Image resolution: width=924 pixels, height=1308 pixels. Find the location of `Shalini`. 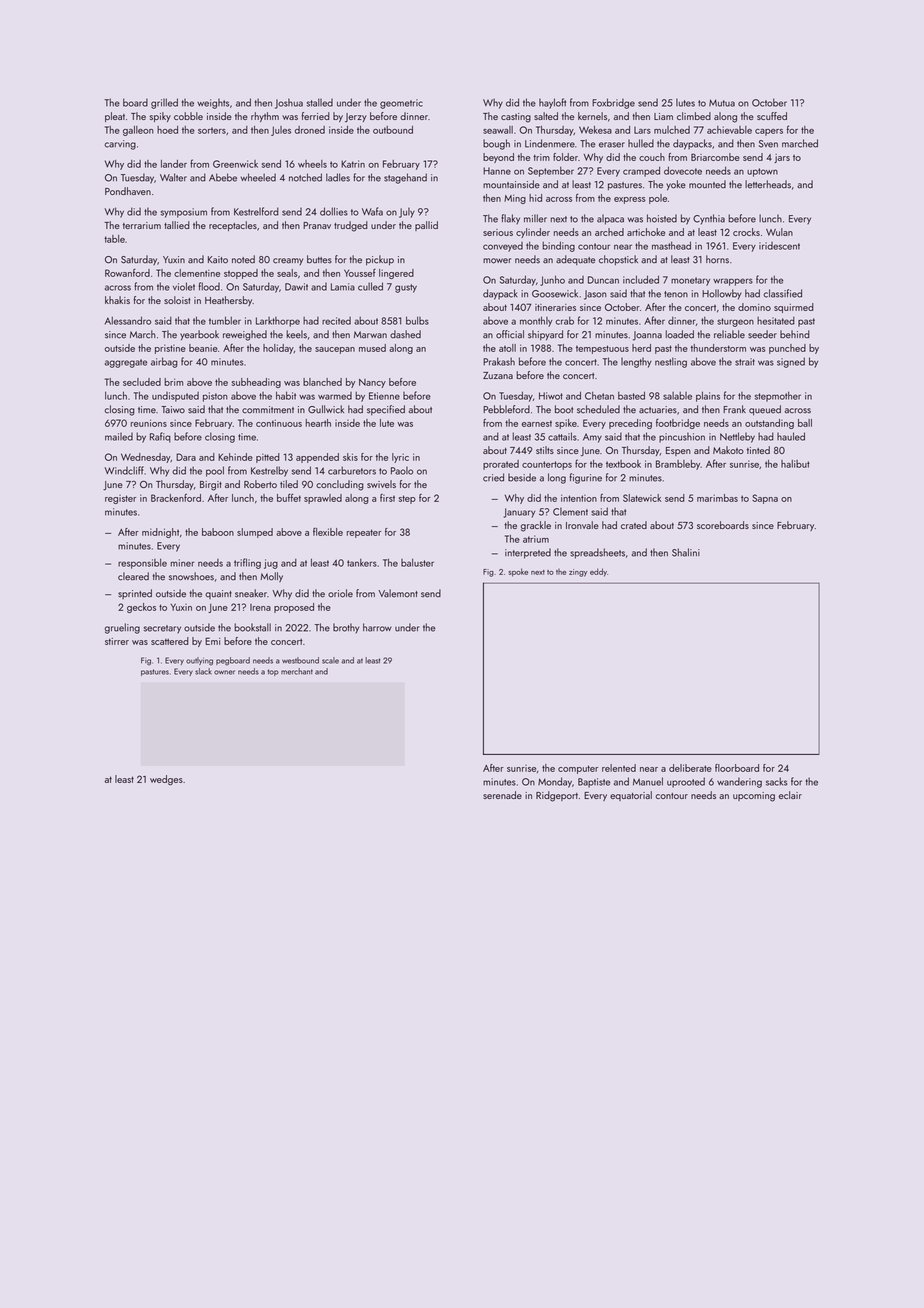

Shalini is located at coordinates (686, 552).
